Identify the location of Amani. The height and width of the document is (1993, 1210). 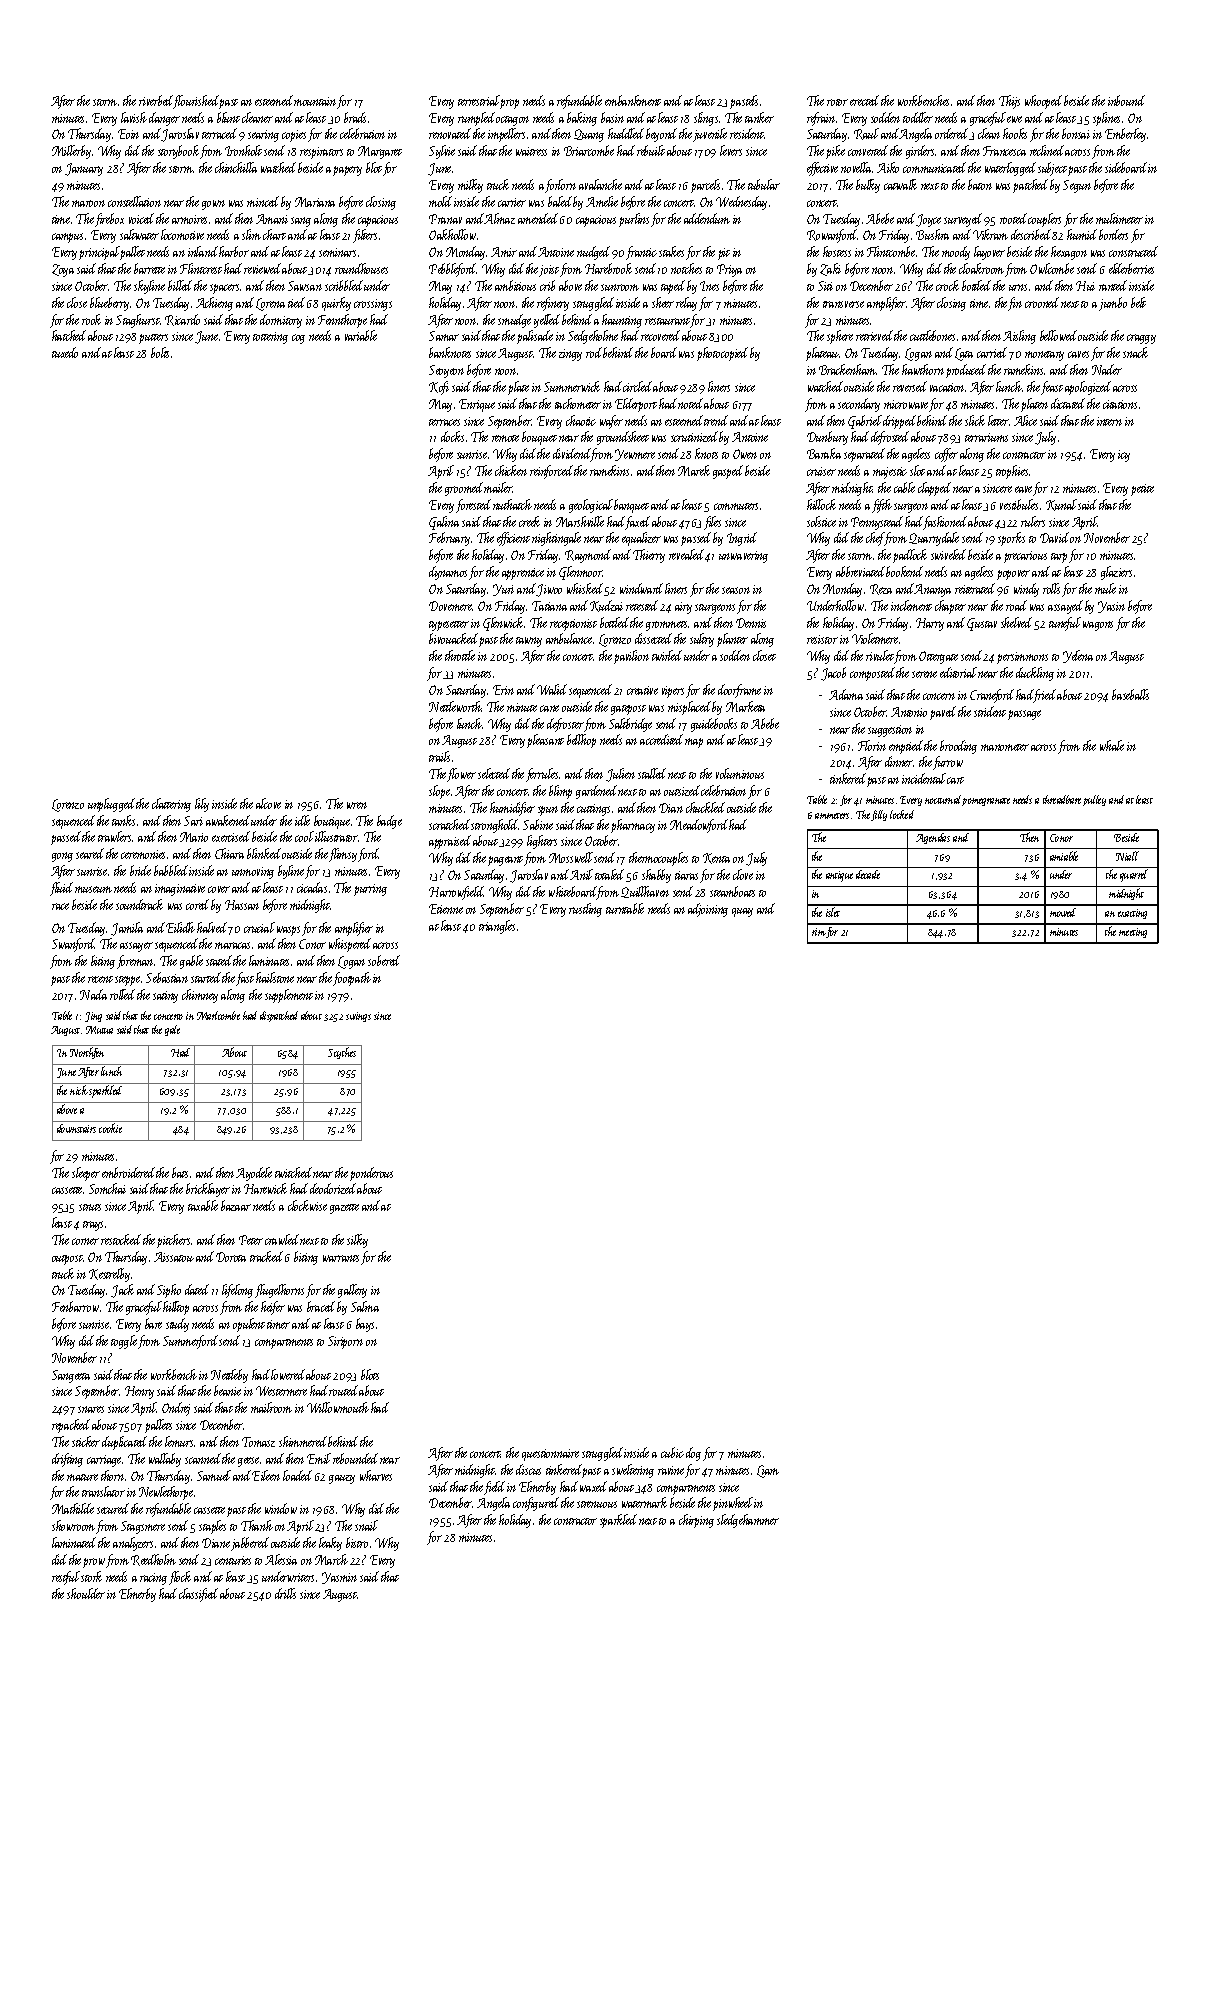
(272, 219).
